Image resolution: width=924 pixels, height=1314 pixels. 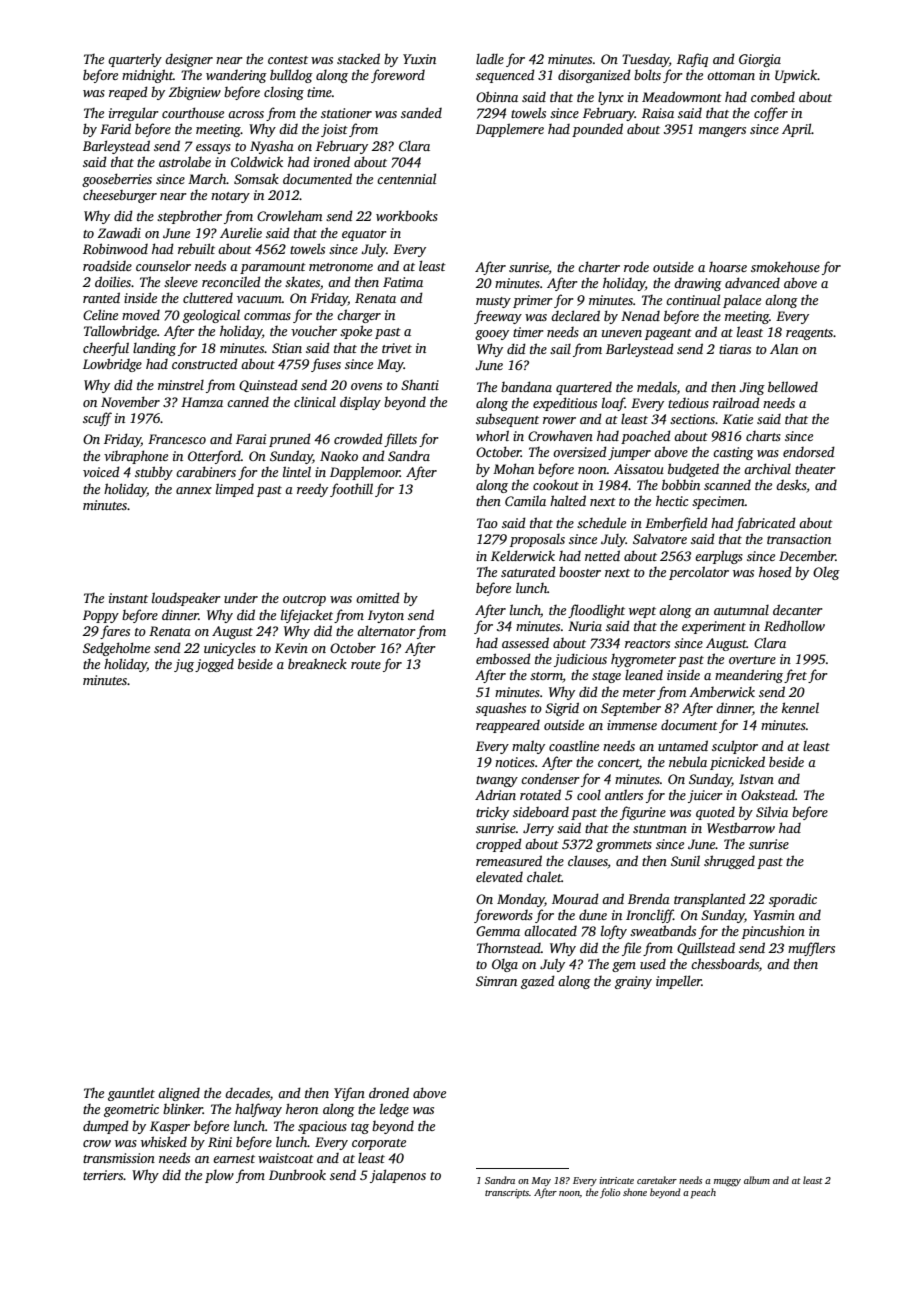 What do you see at coordinates (692, 60) in the screenshot?
I see `Rafiq` at bounding box center [692, 60].
